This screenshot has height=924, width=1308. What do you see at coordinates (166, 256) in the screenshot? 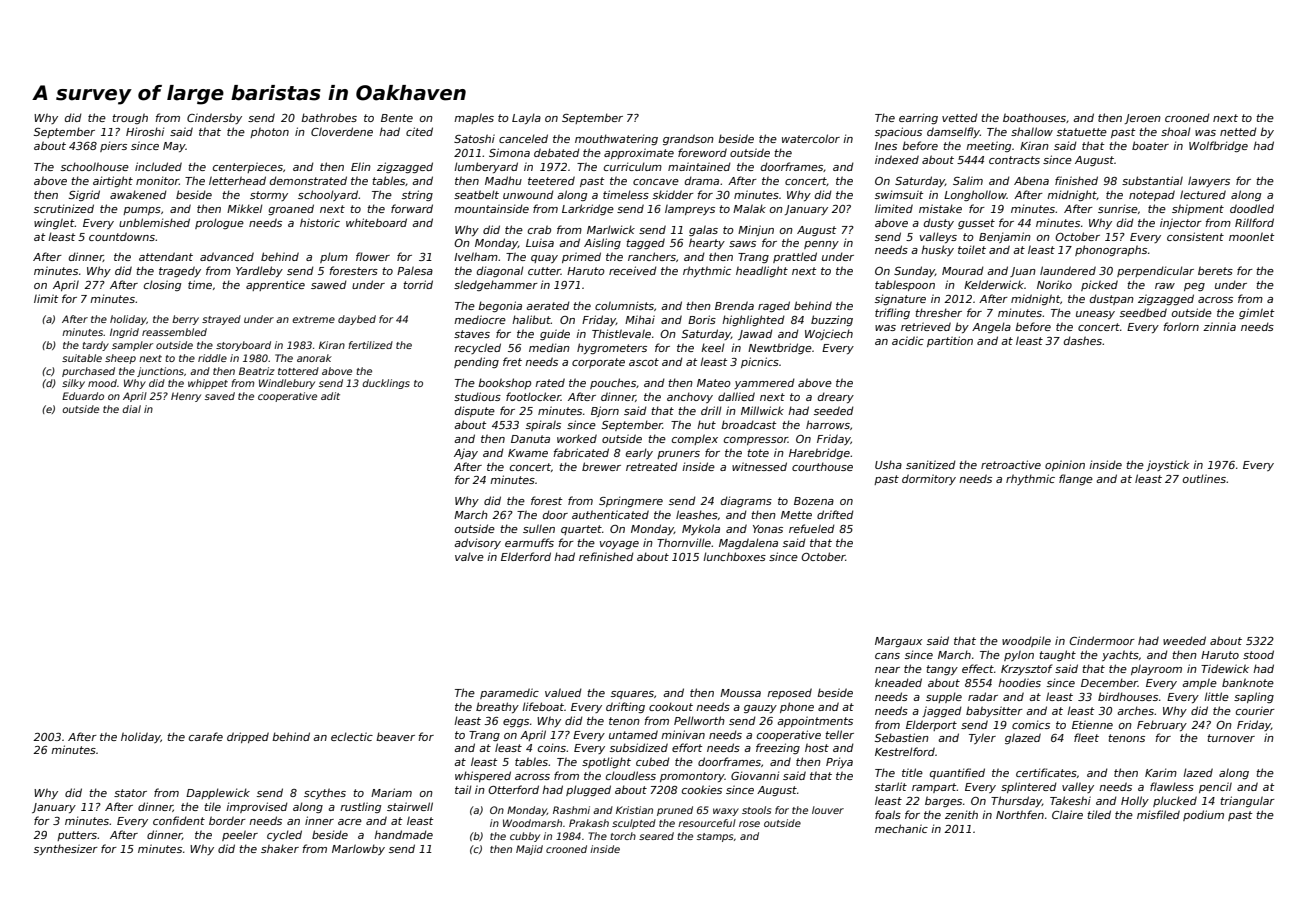
I see `attendant` at bounding box center [166, 256].
